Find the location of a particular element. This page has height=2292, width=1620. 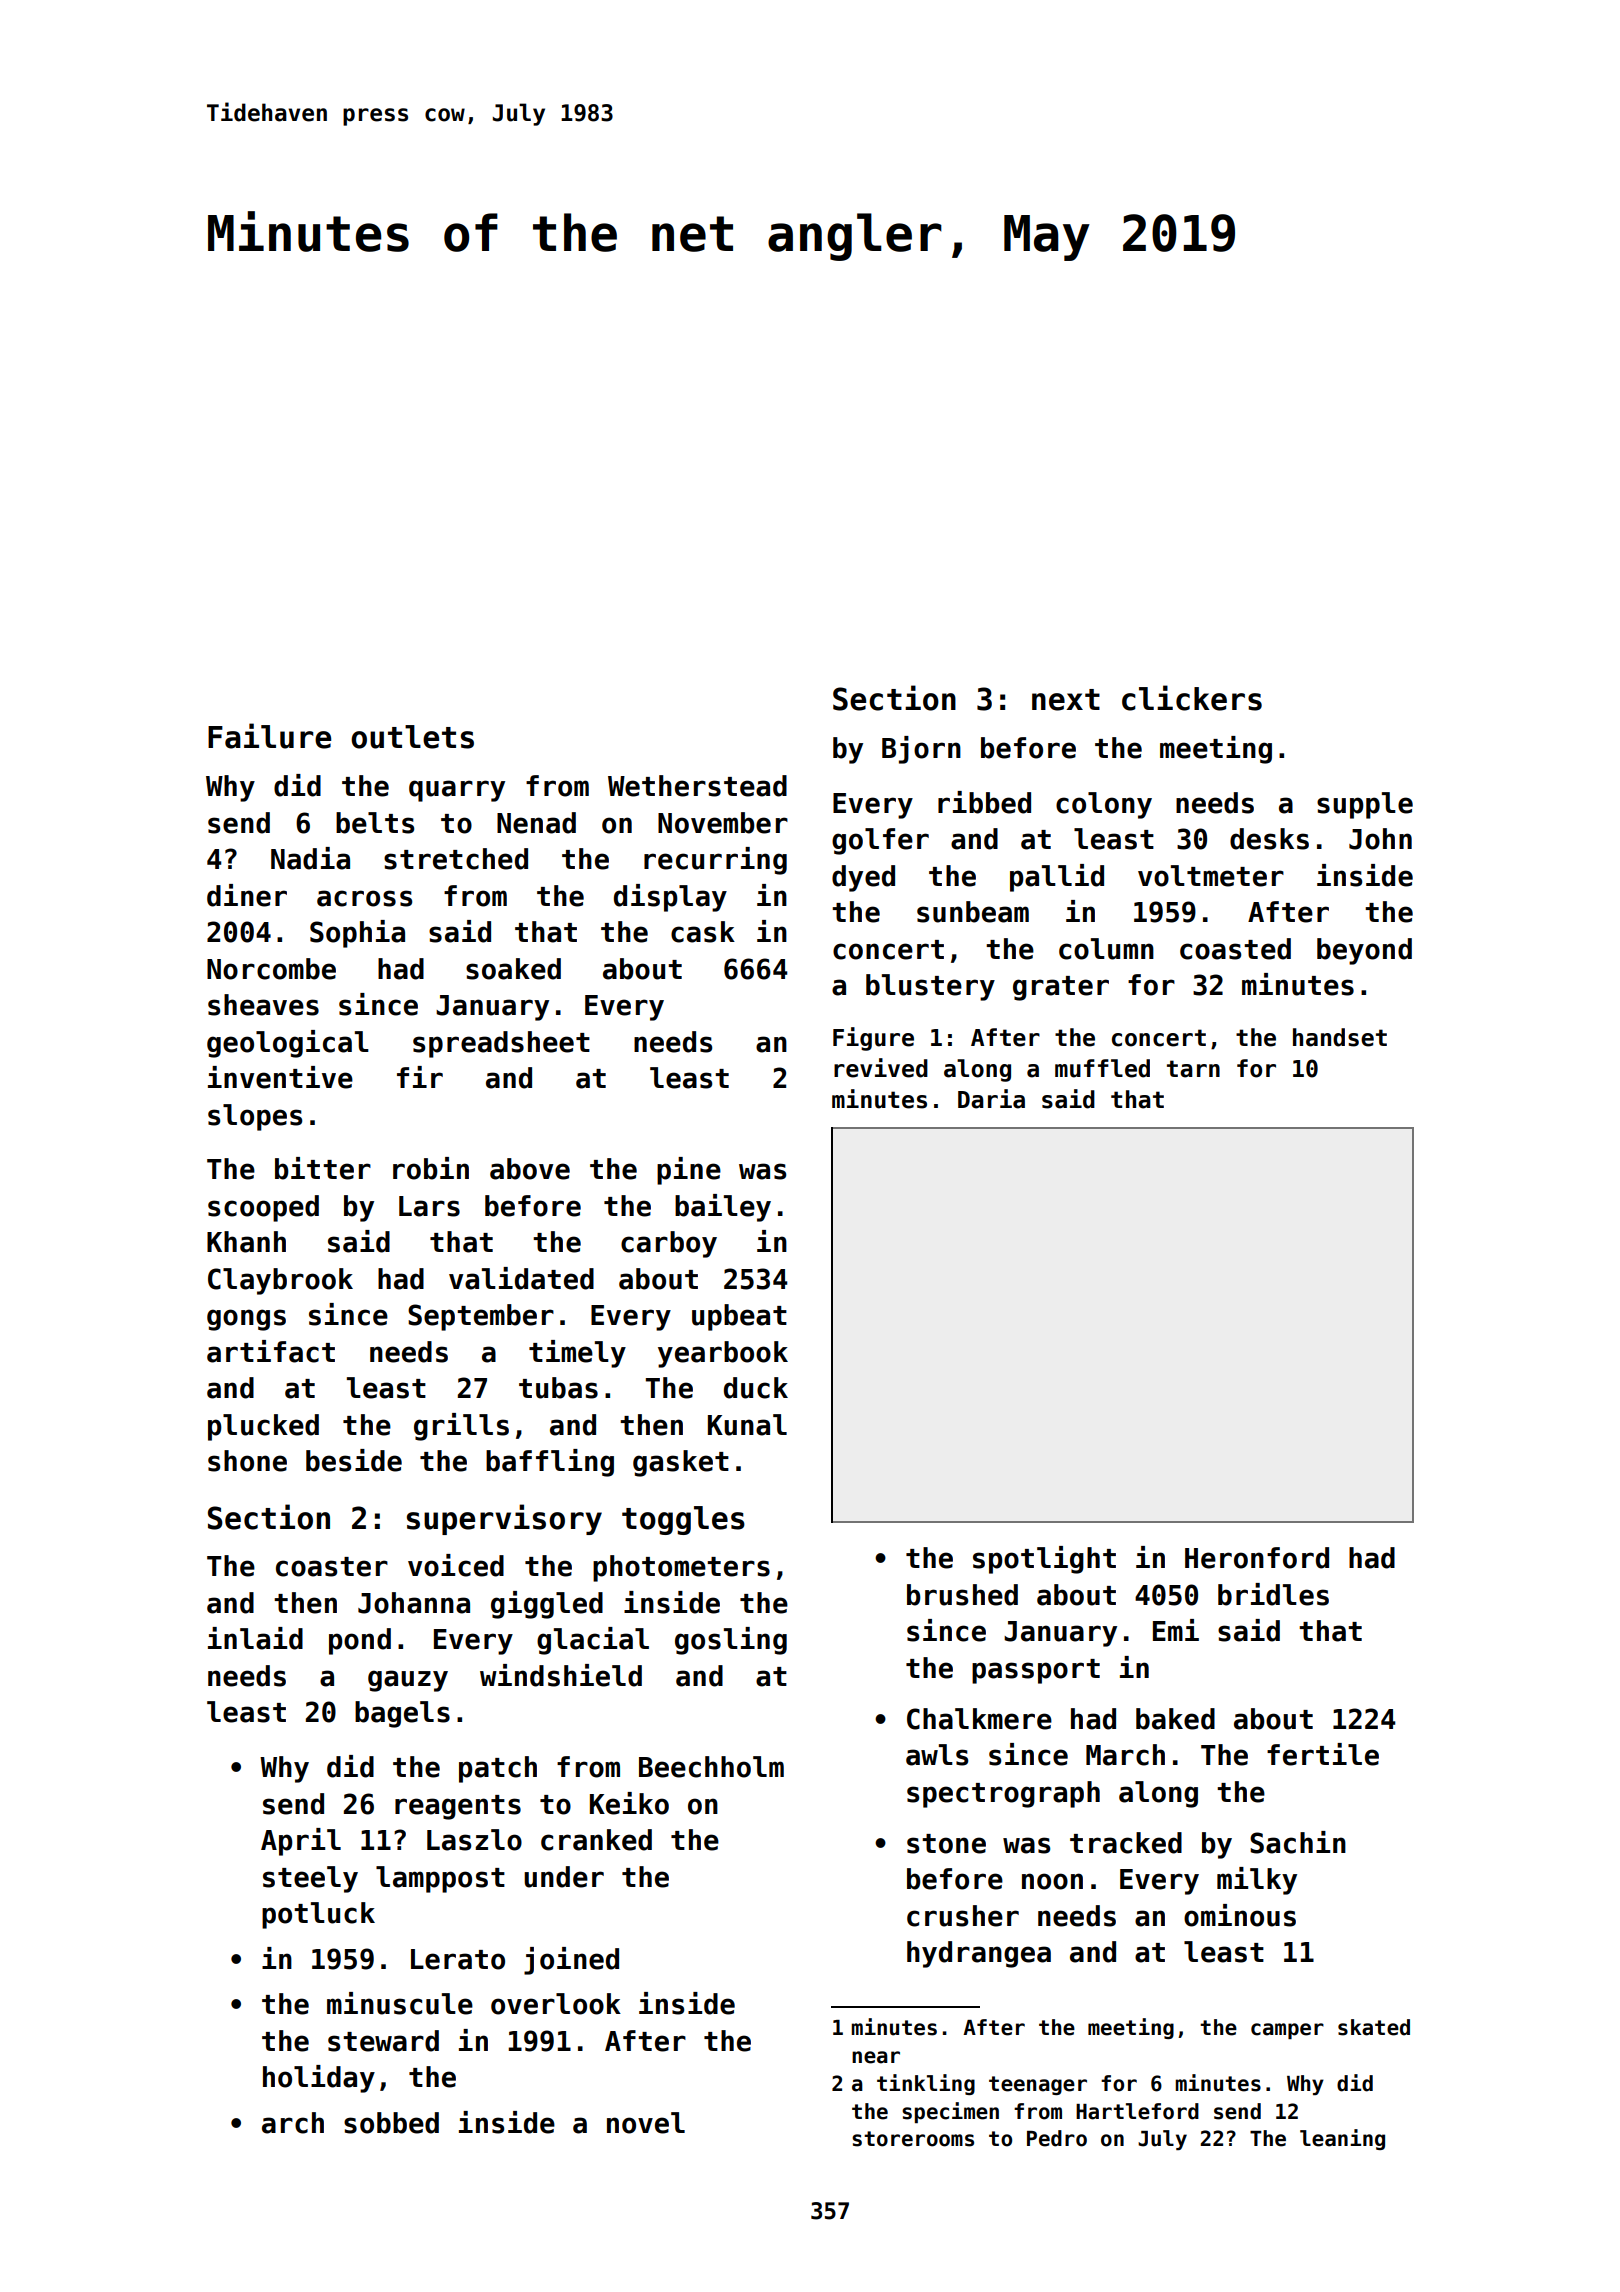

joined is located at coordinates (571, 1961).
